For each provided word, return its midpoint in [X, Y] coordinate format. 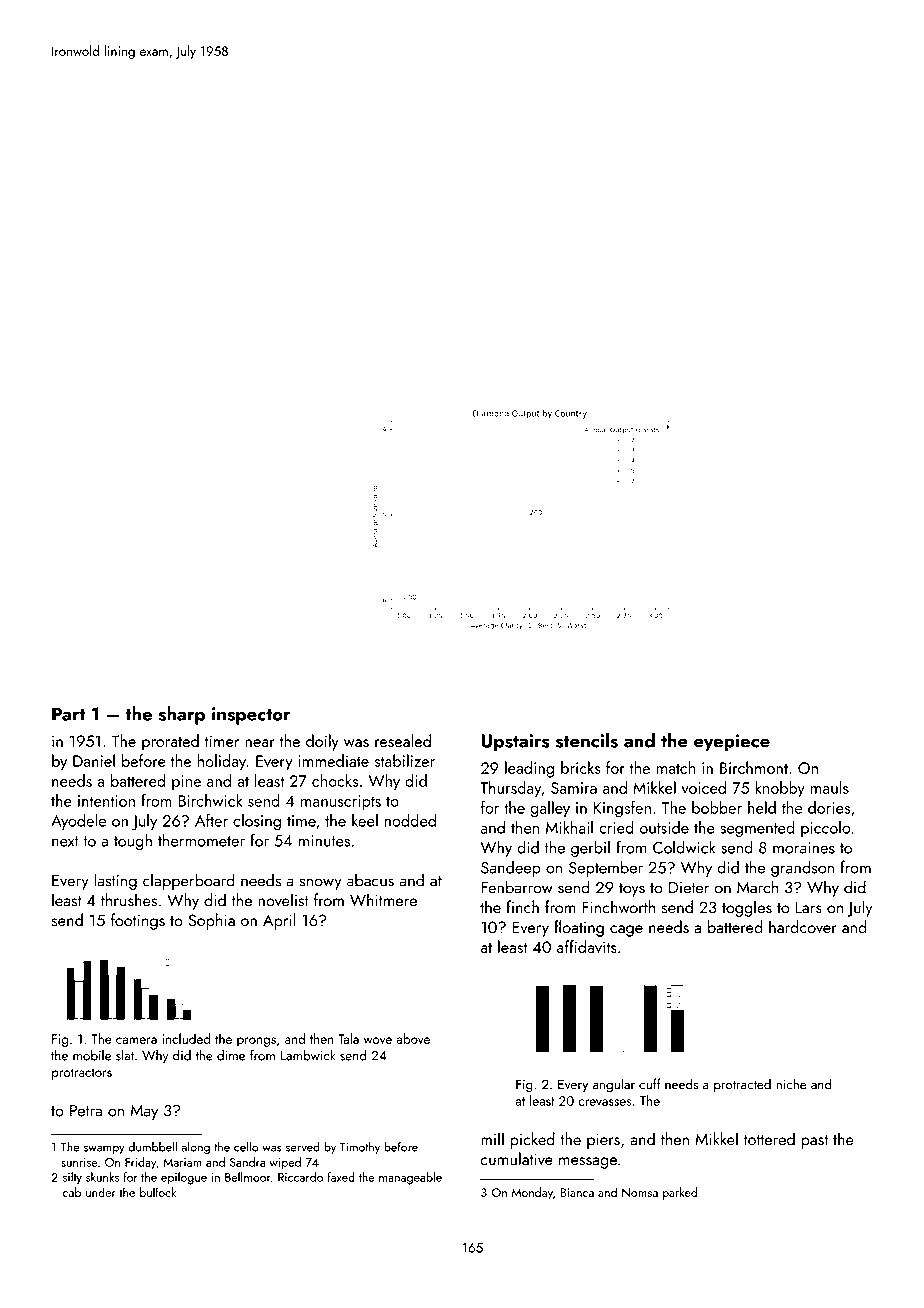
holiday [221, 762]
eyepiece [732, 743]
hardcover [803, 927]
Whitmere [383, 900]
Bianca [577, 1192]
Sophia [211, 921]
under [101, 1192]
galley [550, 809]
